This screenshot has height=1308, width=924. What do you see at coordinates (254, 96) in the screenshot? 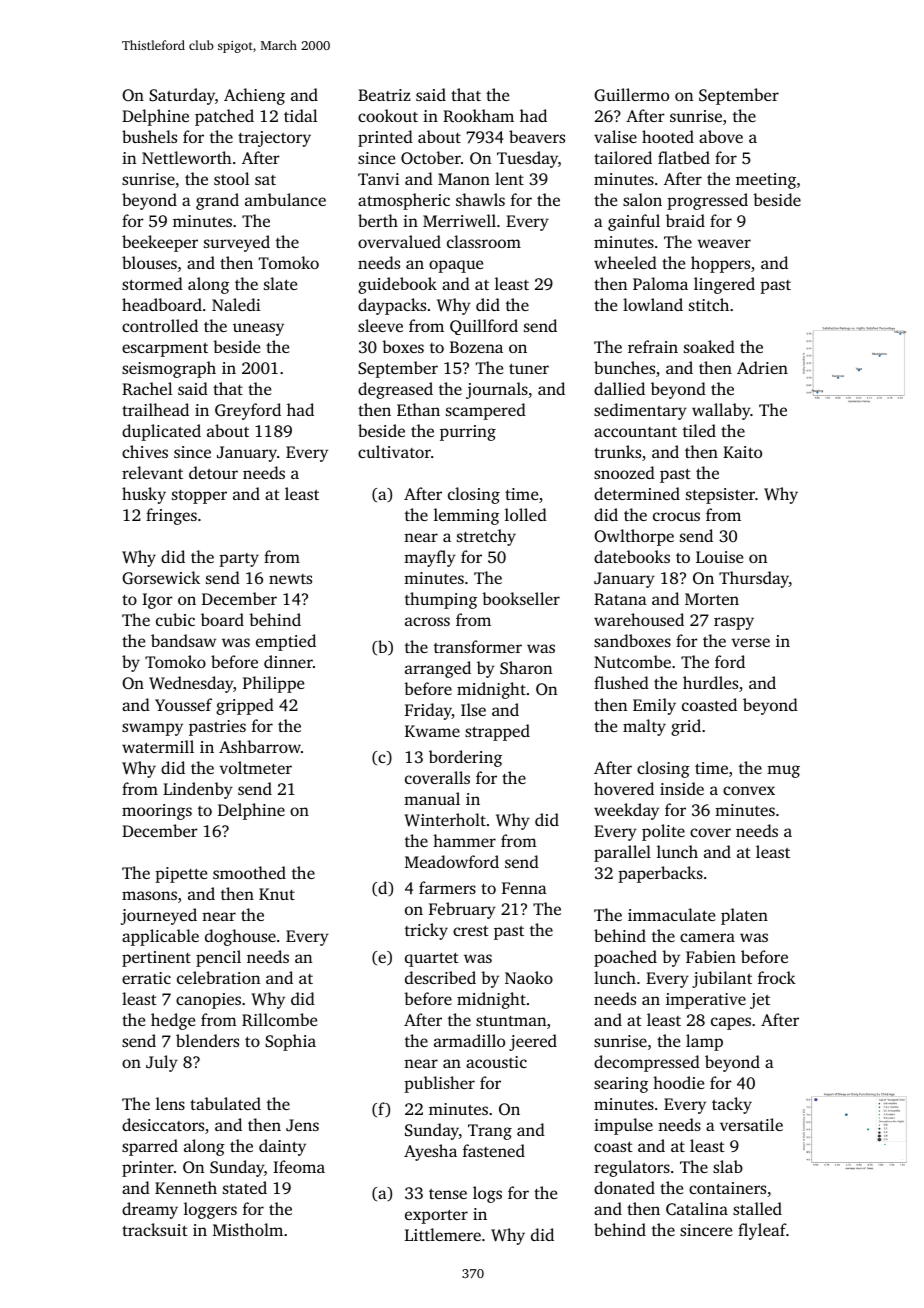
I see `Achieng` at bounding box center [254, 96].
